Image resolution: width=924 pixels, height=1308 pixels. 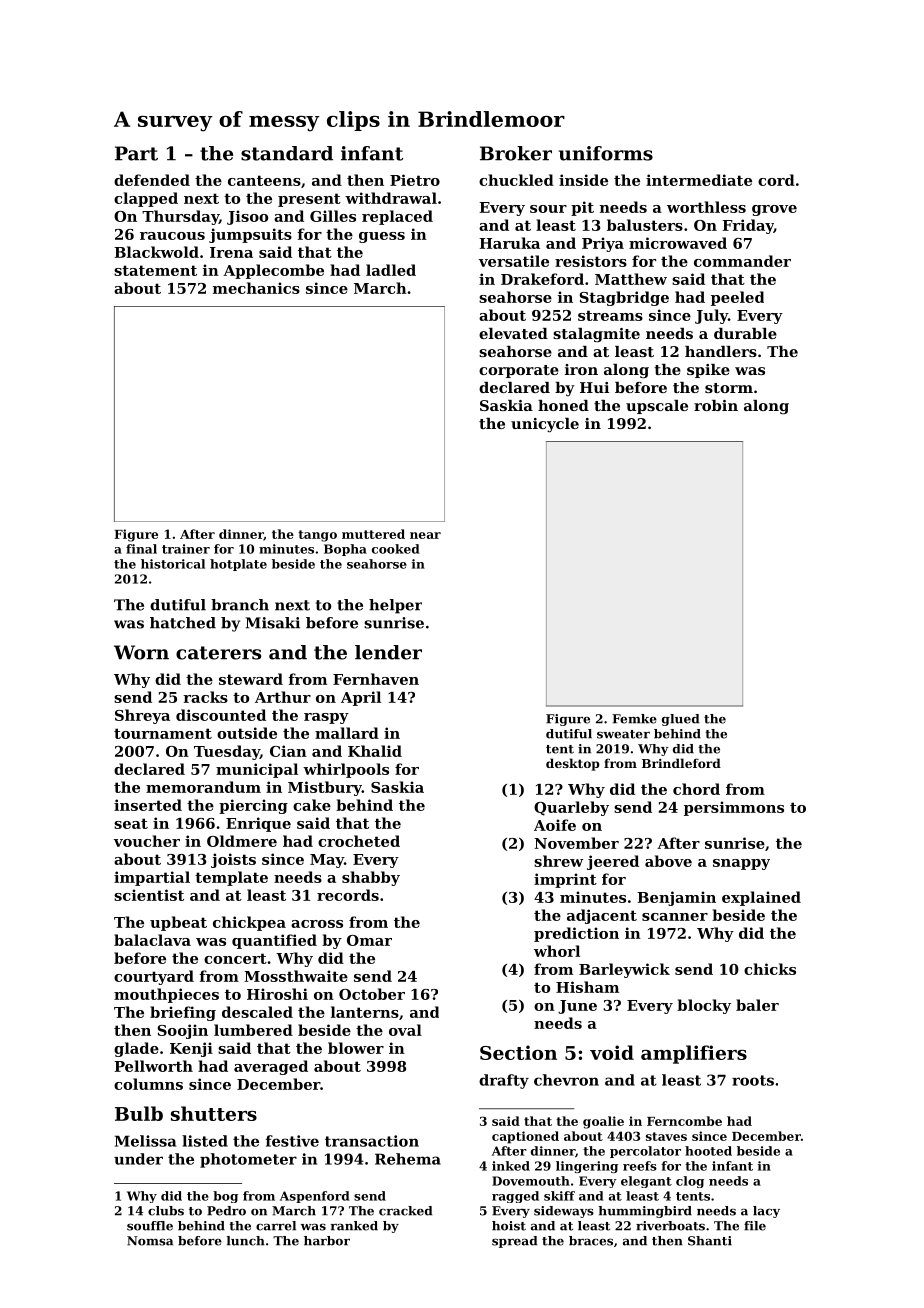 I want to click on Pietro, so click(x=415, y=180).
